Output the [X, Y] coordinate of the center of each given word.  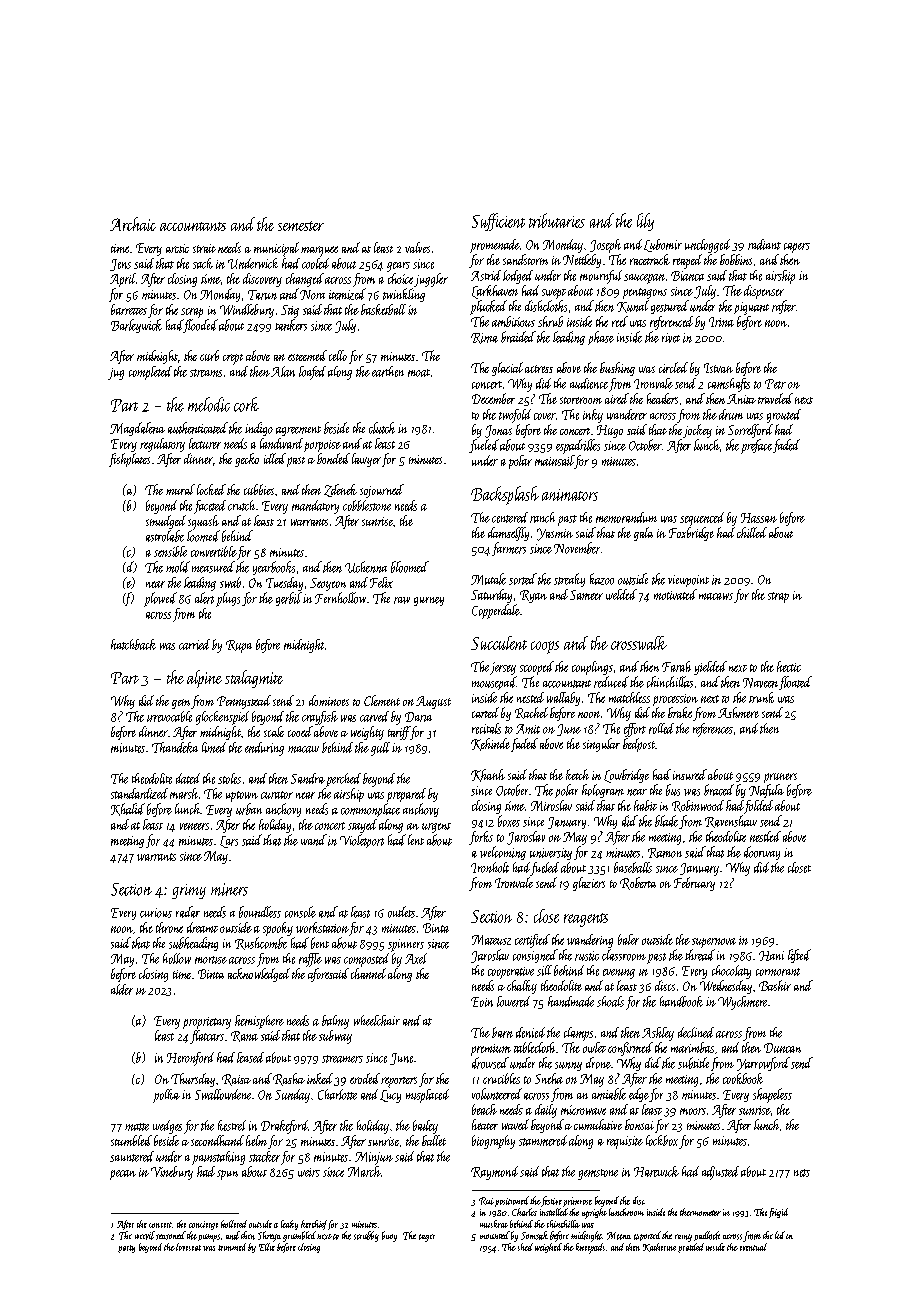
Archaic [133, 224]
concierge [203, 1225]
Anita [741, 399]
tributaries [557, 220]
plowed [160, 599]
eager [427, 1238]
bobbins [736, 259]
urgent [436, 828]
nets [802, 1173]
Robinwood [698, 806]
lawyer [366, 460]
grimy [189, 891]
